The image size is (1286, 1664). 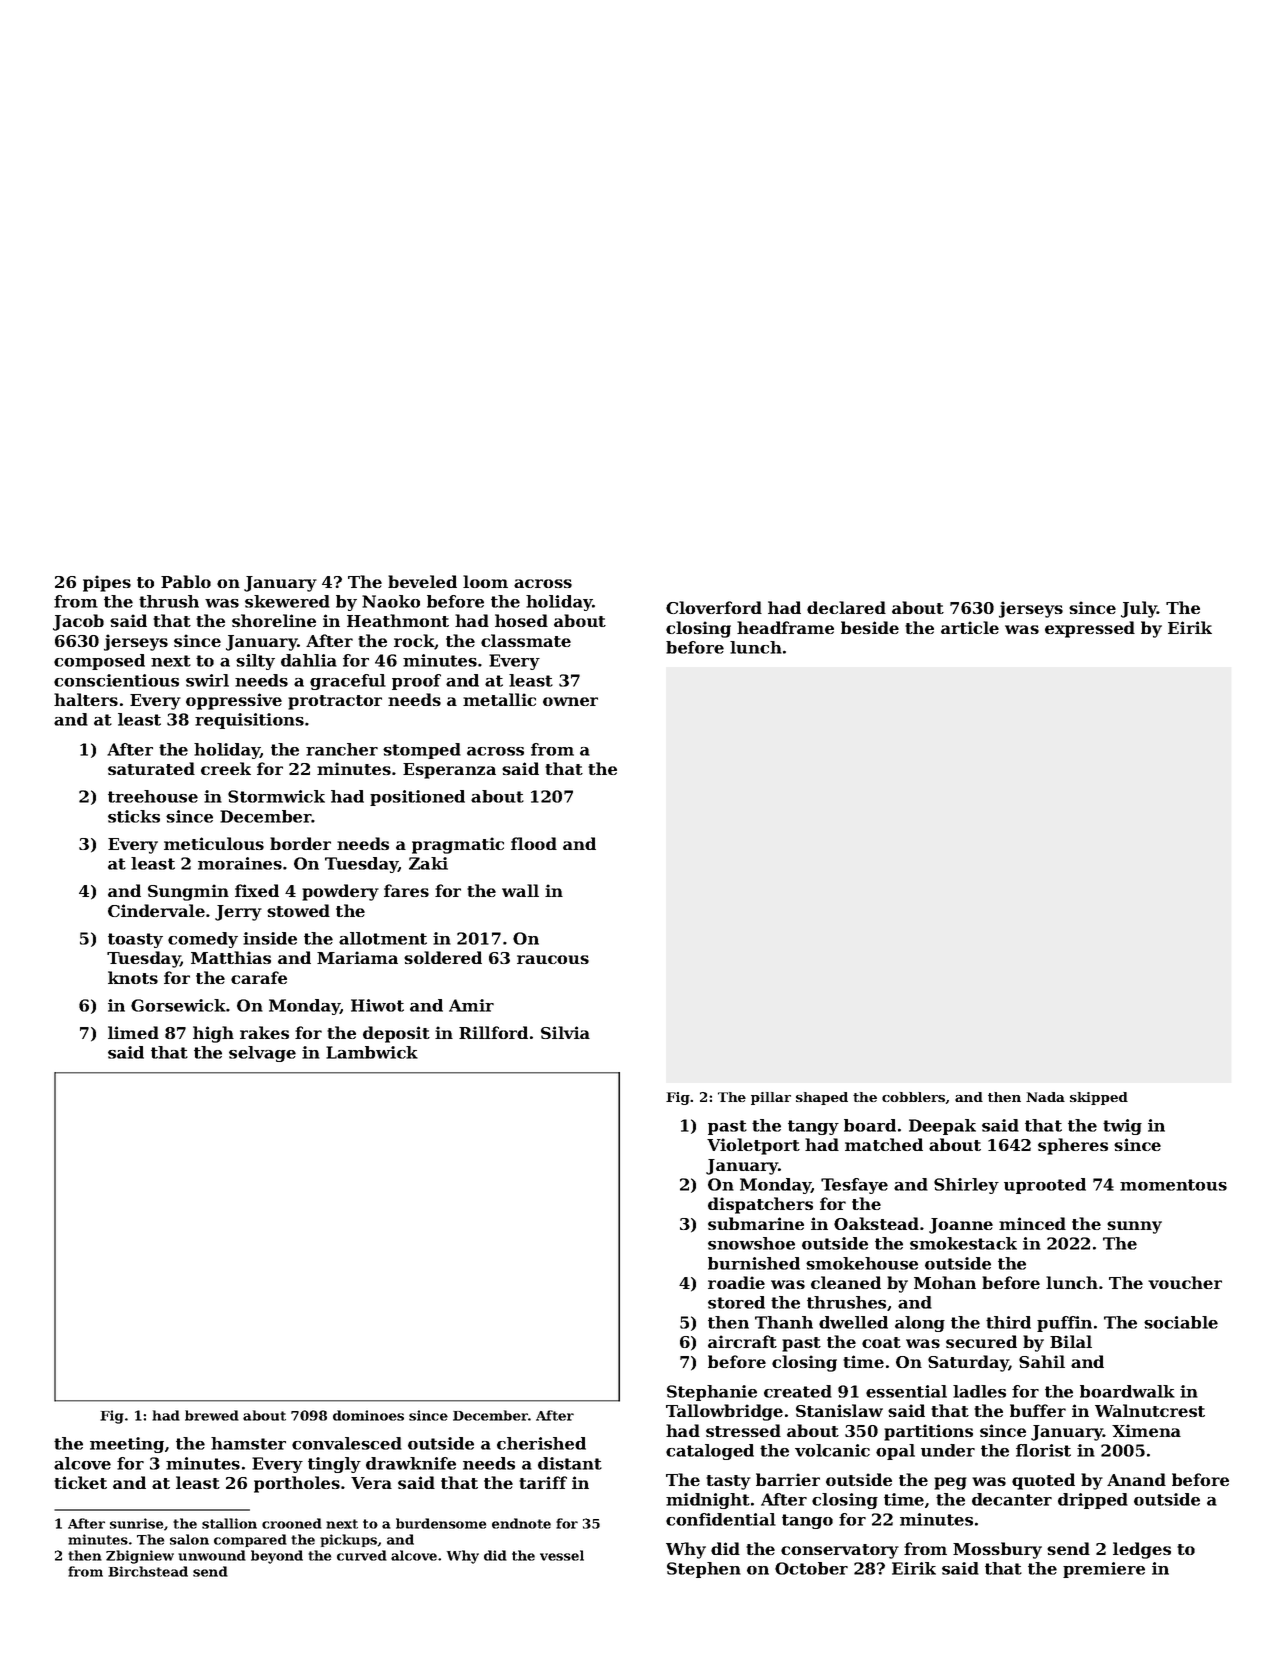 I want to click on Stephen, so click(x=704, y=1570).
